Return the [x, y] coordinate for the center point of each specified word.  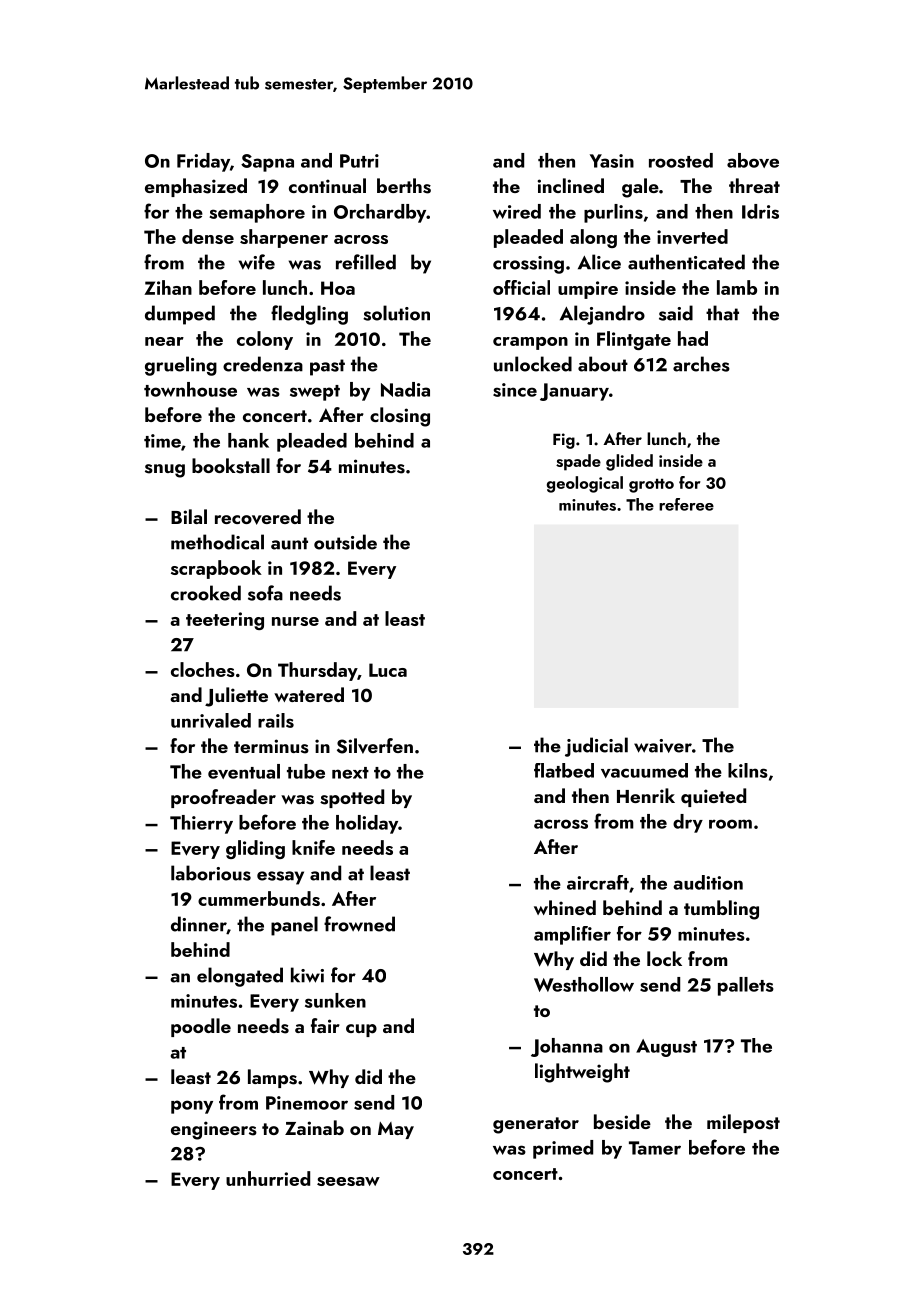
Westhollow [584, 984]
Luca [388, 670]
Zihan [168, 287]
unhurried [268, 1178]
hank [248, 440]
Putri [359, 161]
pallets [746, 986]
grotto [651, 486]
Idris [760, 211]
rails [276, 720]
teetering [225, 621]
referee [686, 504]
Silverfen [375, 746]
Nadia [405, 389]
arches [701, 364]
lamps [272, 1078]
